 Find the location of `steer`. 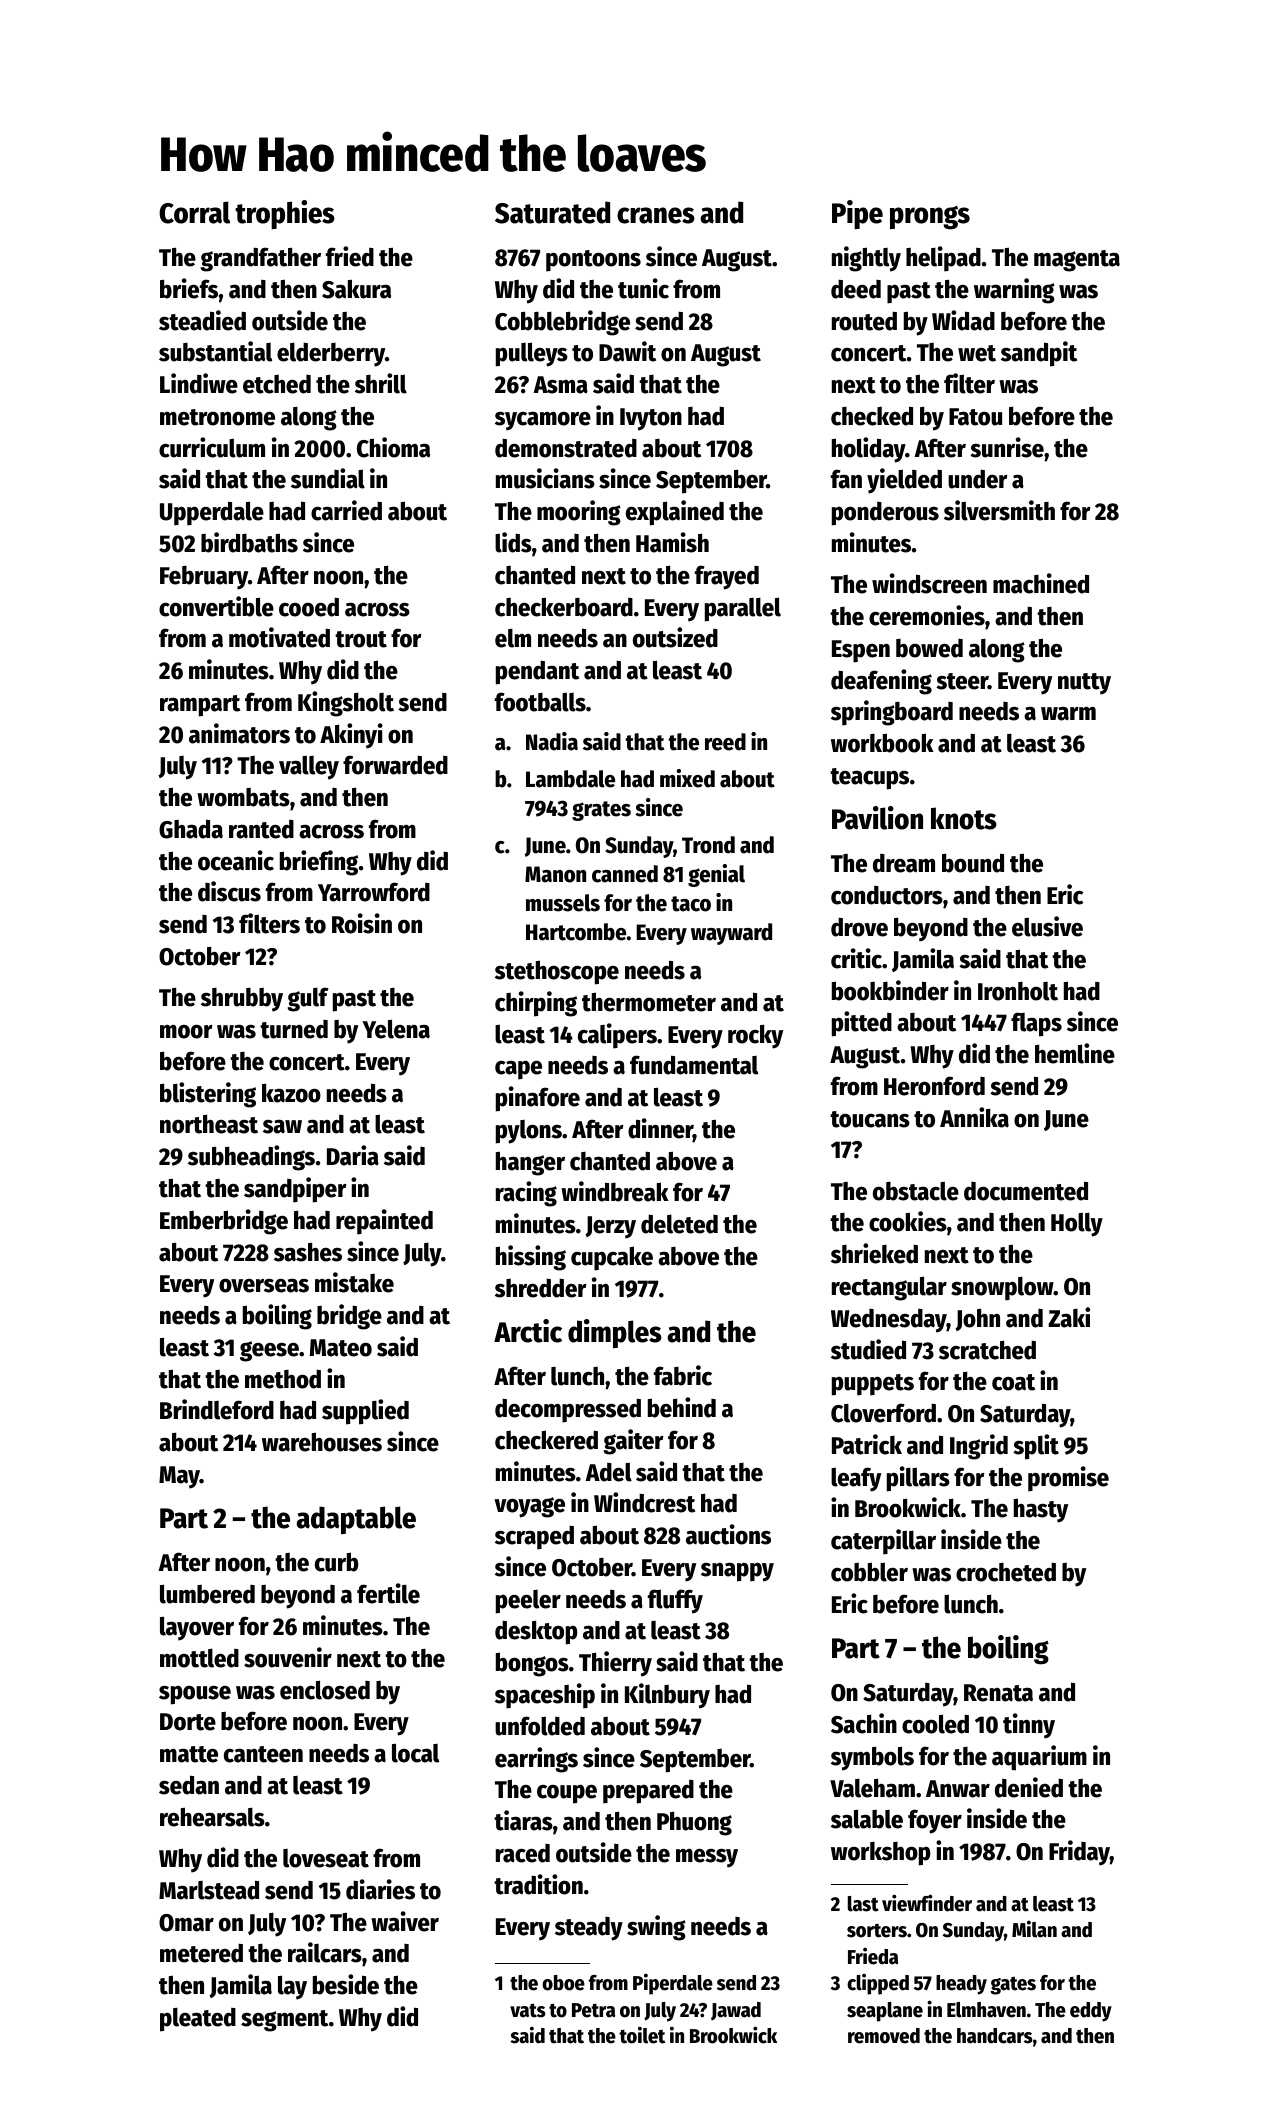

steer is located at coordinates (962, 681).
